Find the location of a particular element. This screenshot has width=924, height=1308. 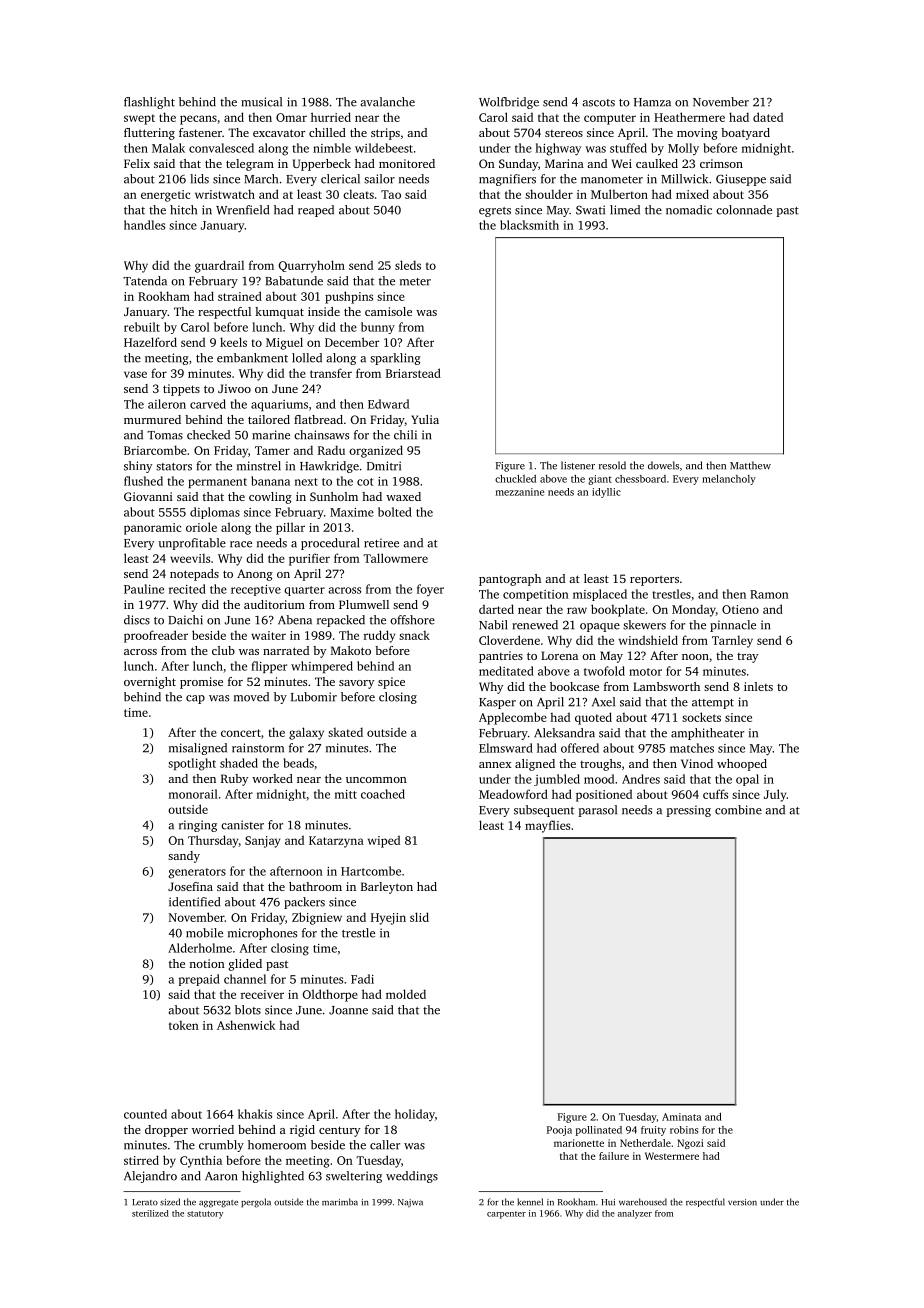

excavator is located at coordinates (279, 133).
